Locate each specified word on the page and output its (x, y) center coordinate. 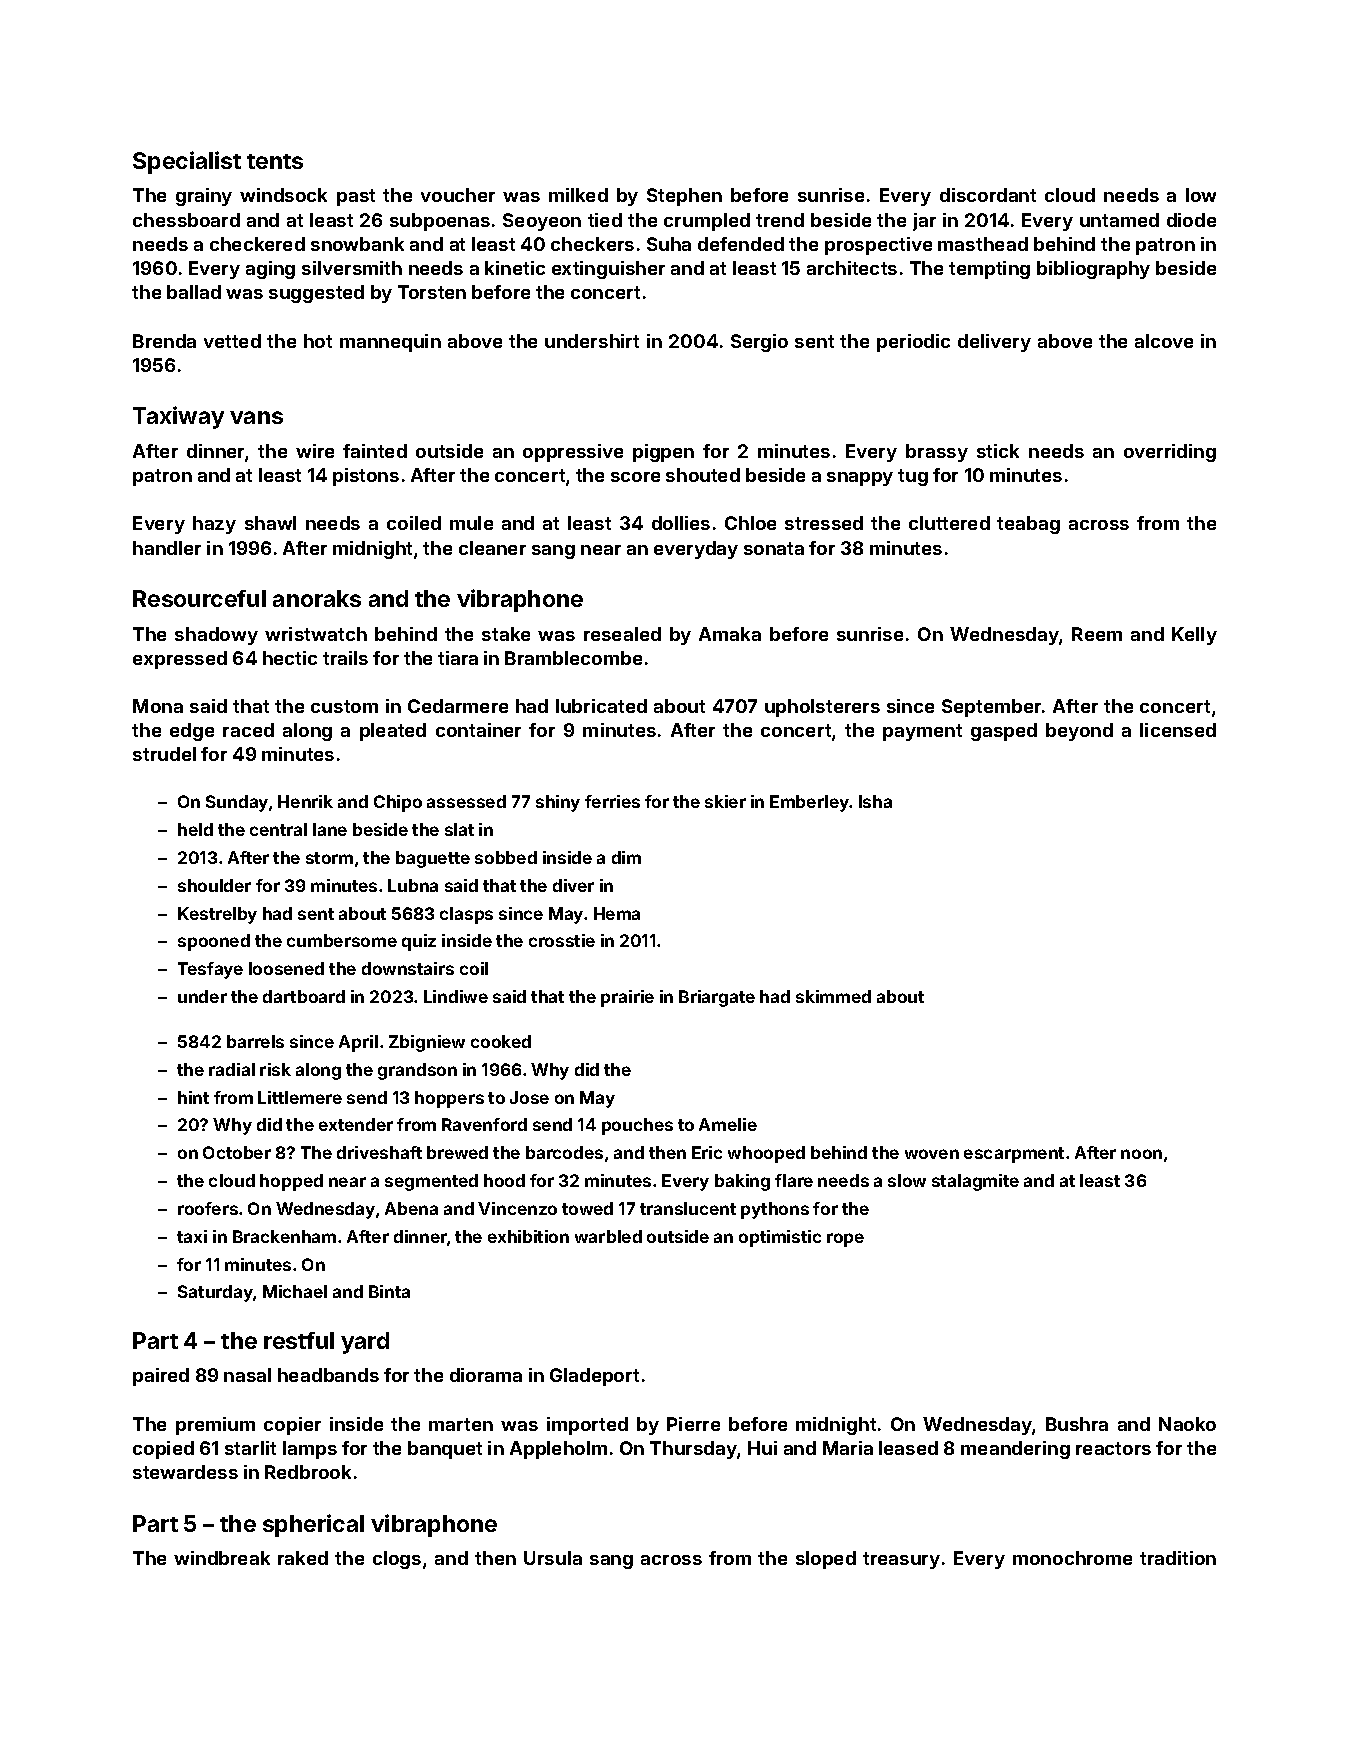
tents (275, 161)
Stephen (684, 197)
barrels (255, 1041)
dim (626, 857)
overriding (1170, 453)
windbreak (222, 1558)
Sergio (759, 343)
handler (167, 548)
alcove (1164, 341)
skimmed (833, 996)
